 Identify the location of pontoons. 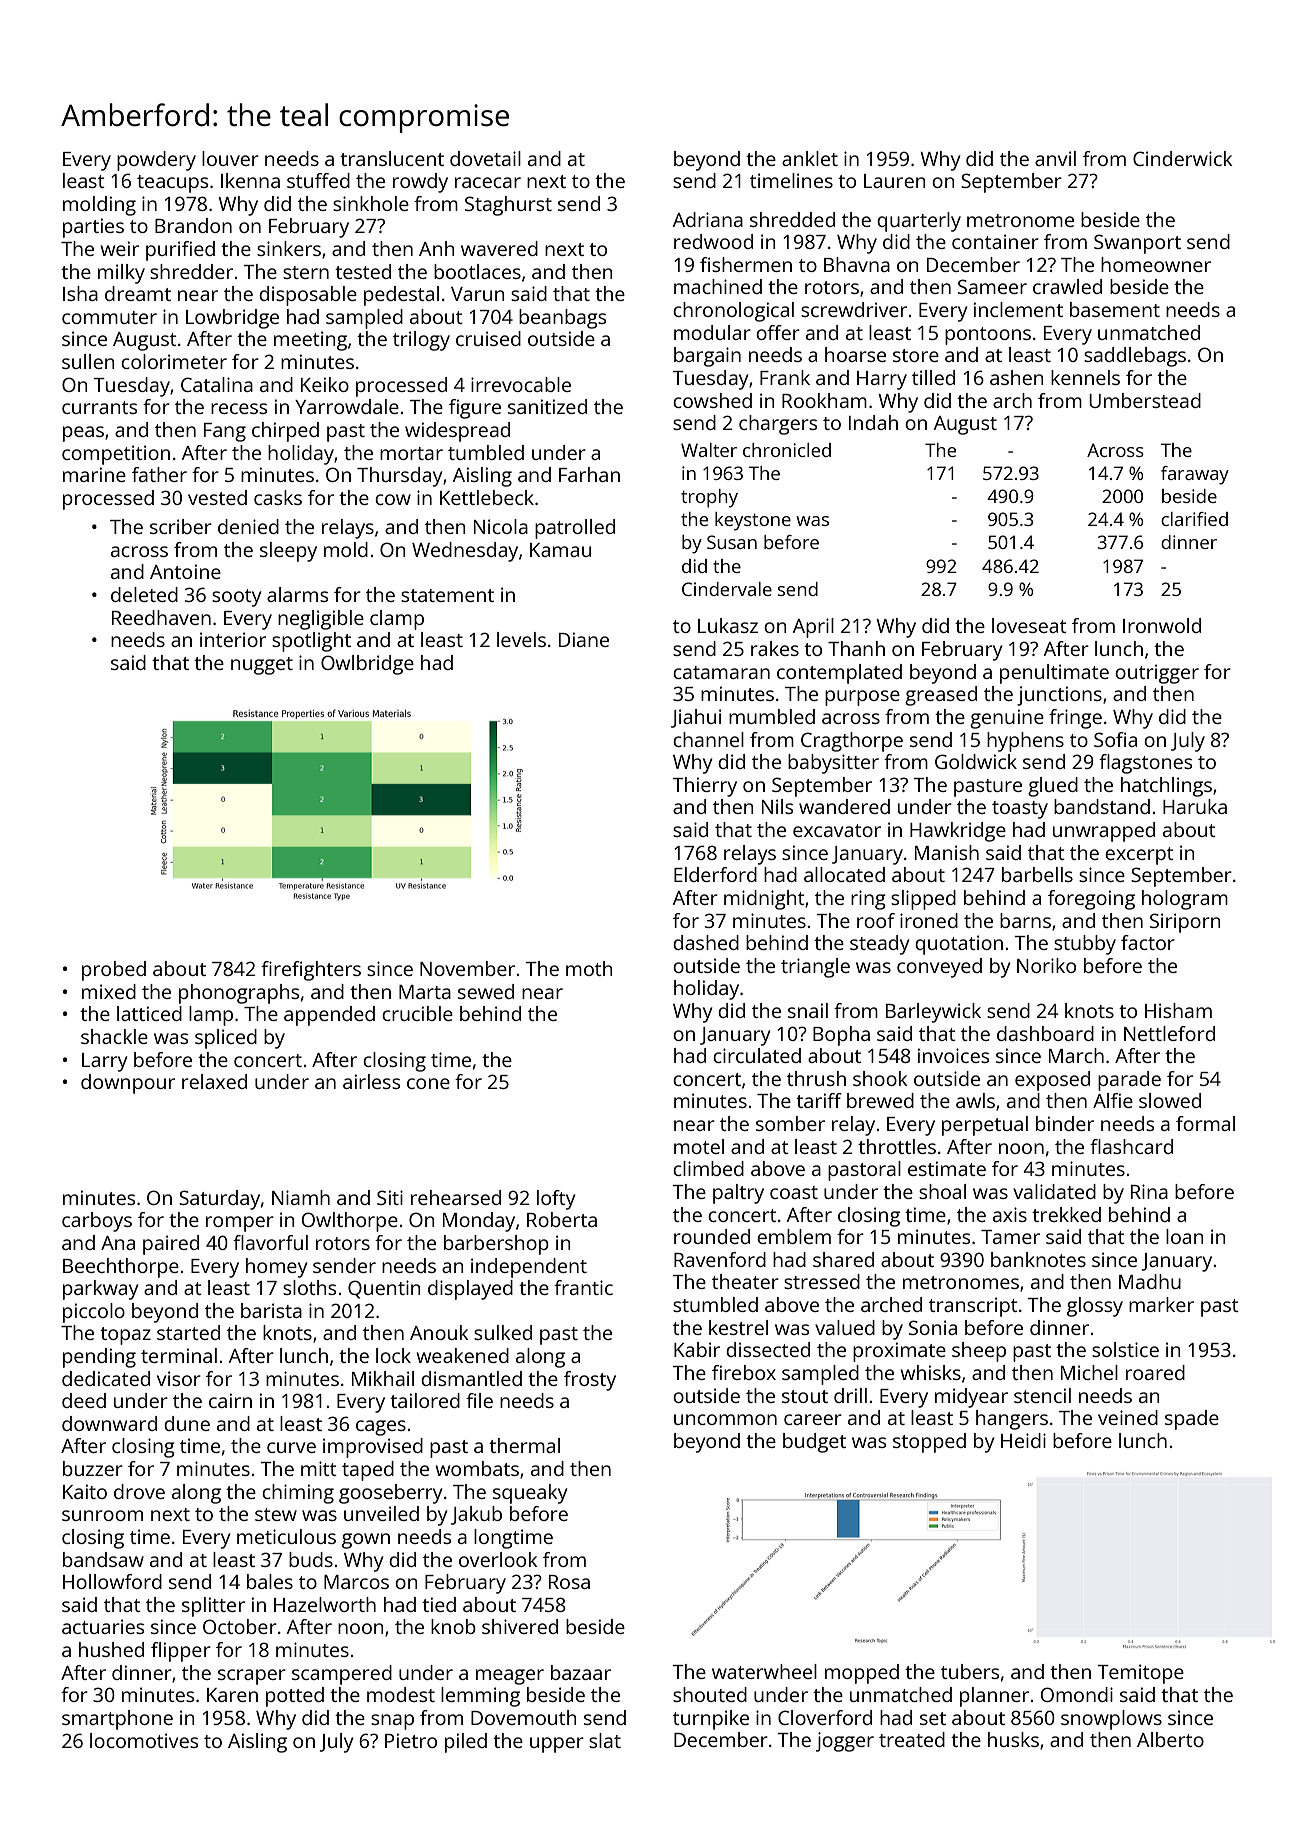
(988, 336).
